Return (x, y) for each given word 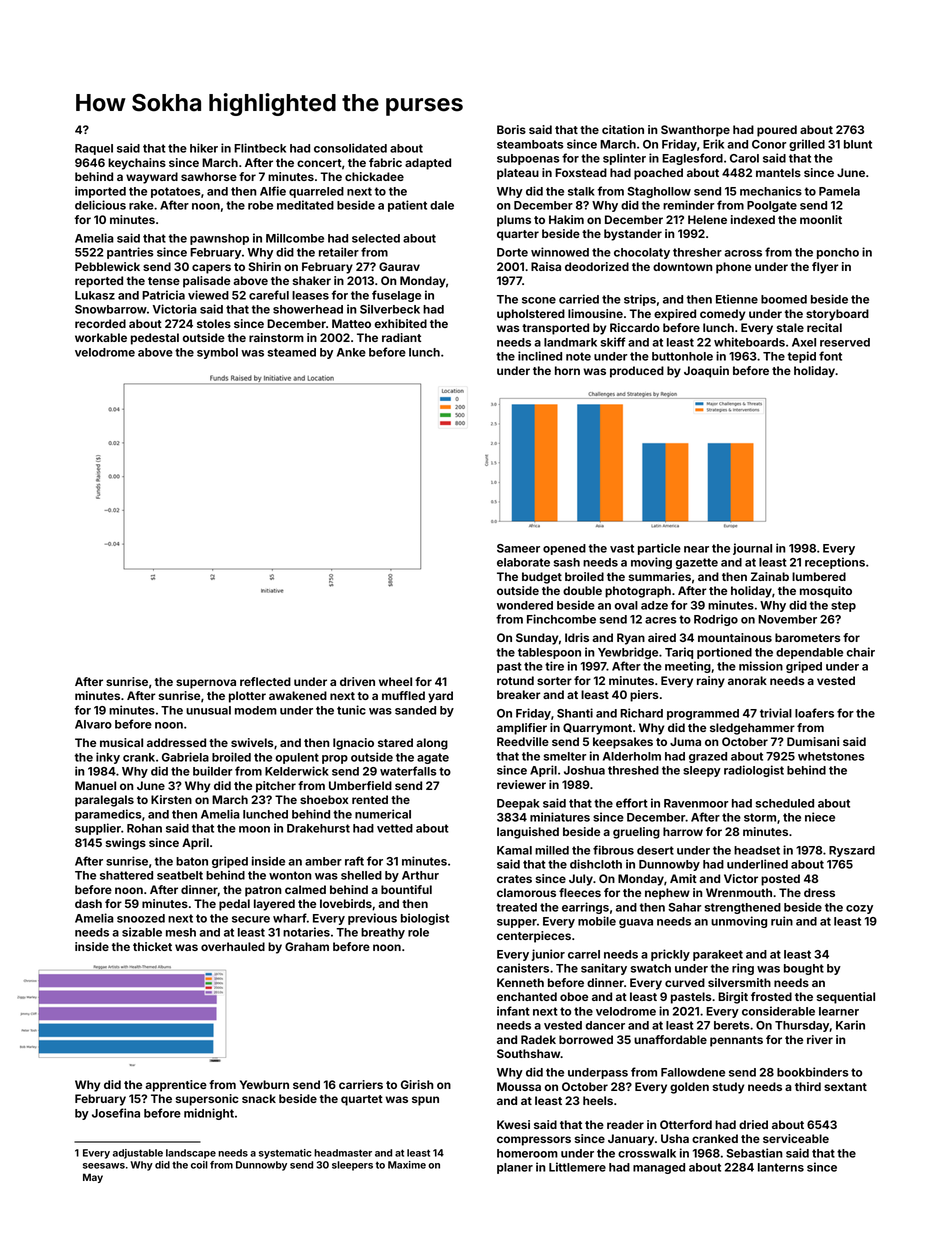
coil (199, 1165)
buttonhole (682, 356)
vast (622, 548)
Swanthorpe (695, 131)
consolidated (350, 148)
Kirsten (171, 799)
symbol (217, 353)
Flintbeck (260, 148)
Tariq (679, 653)
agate (433, 758)
